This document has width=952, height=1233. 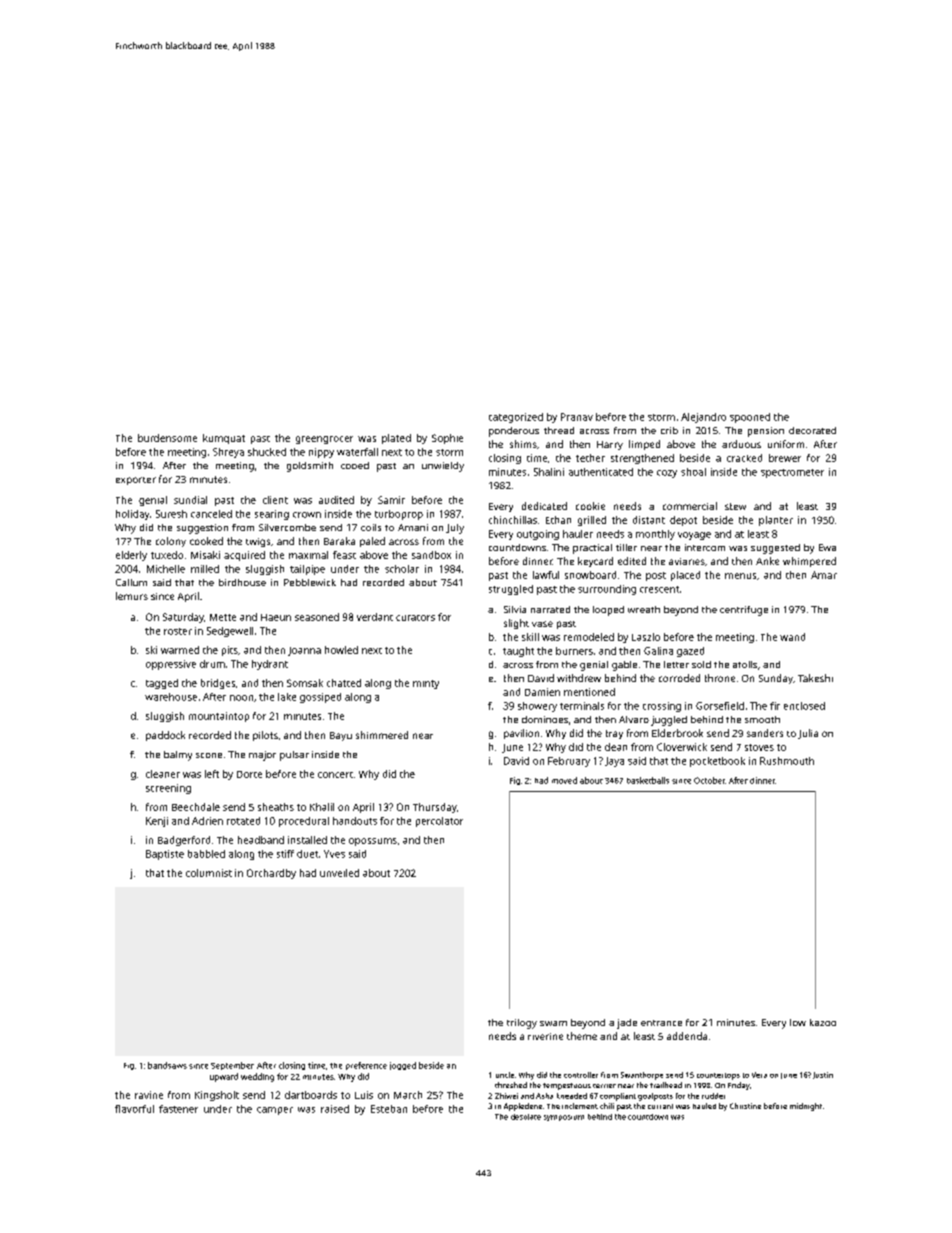 I want to click on kazoo, so click(x=823, y=1022).
